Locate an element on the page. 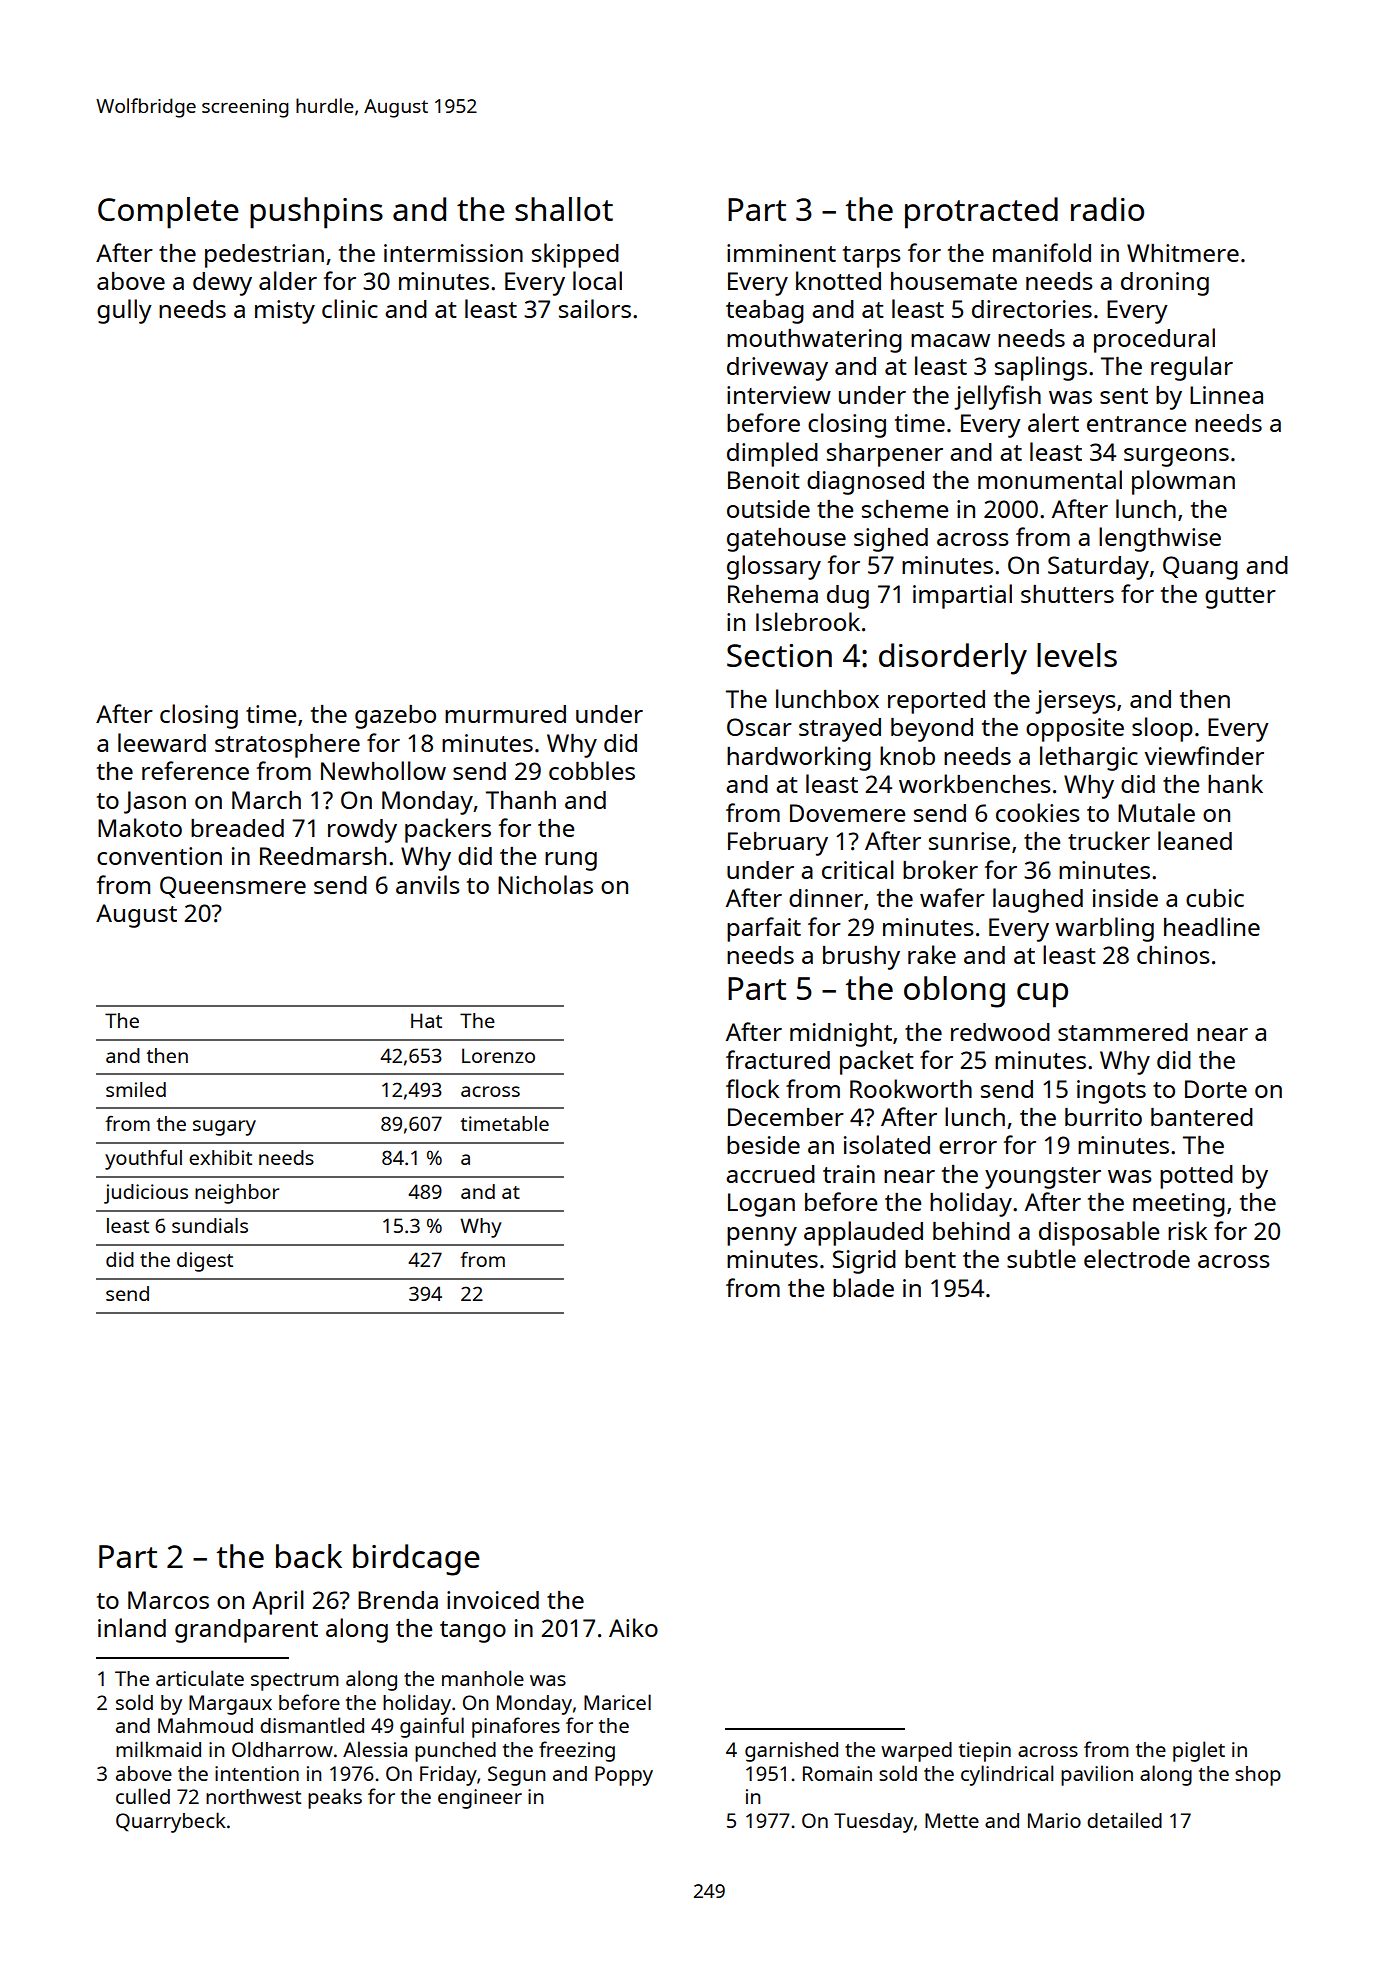  intermission is located at coordinates (453, 253).
